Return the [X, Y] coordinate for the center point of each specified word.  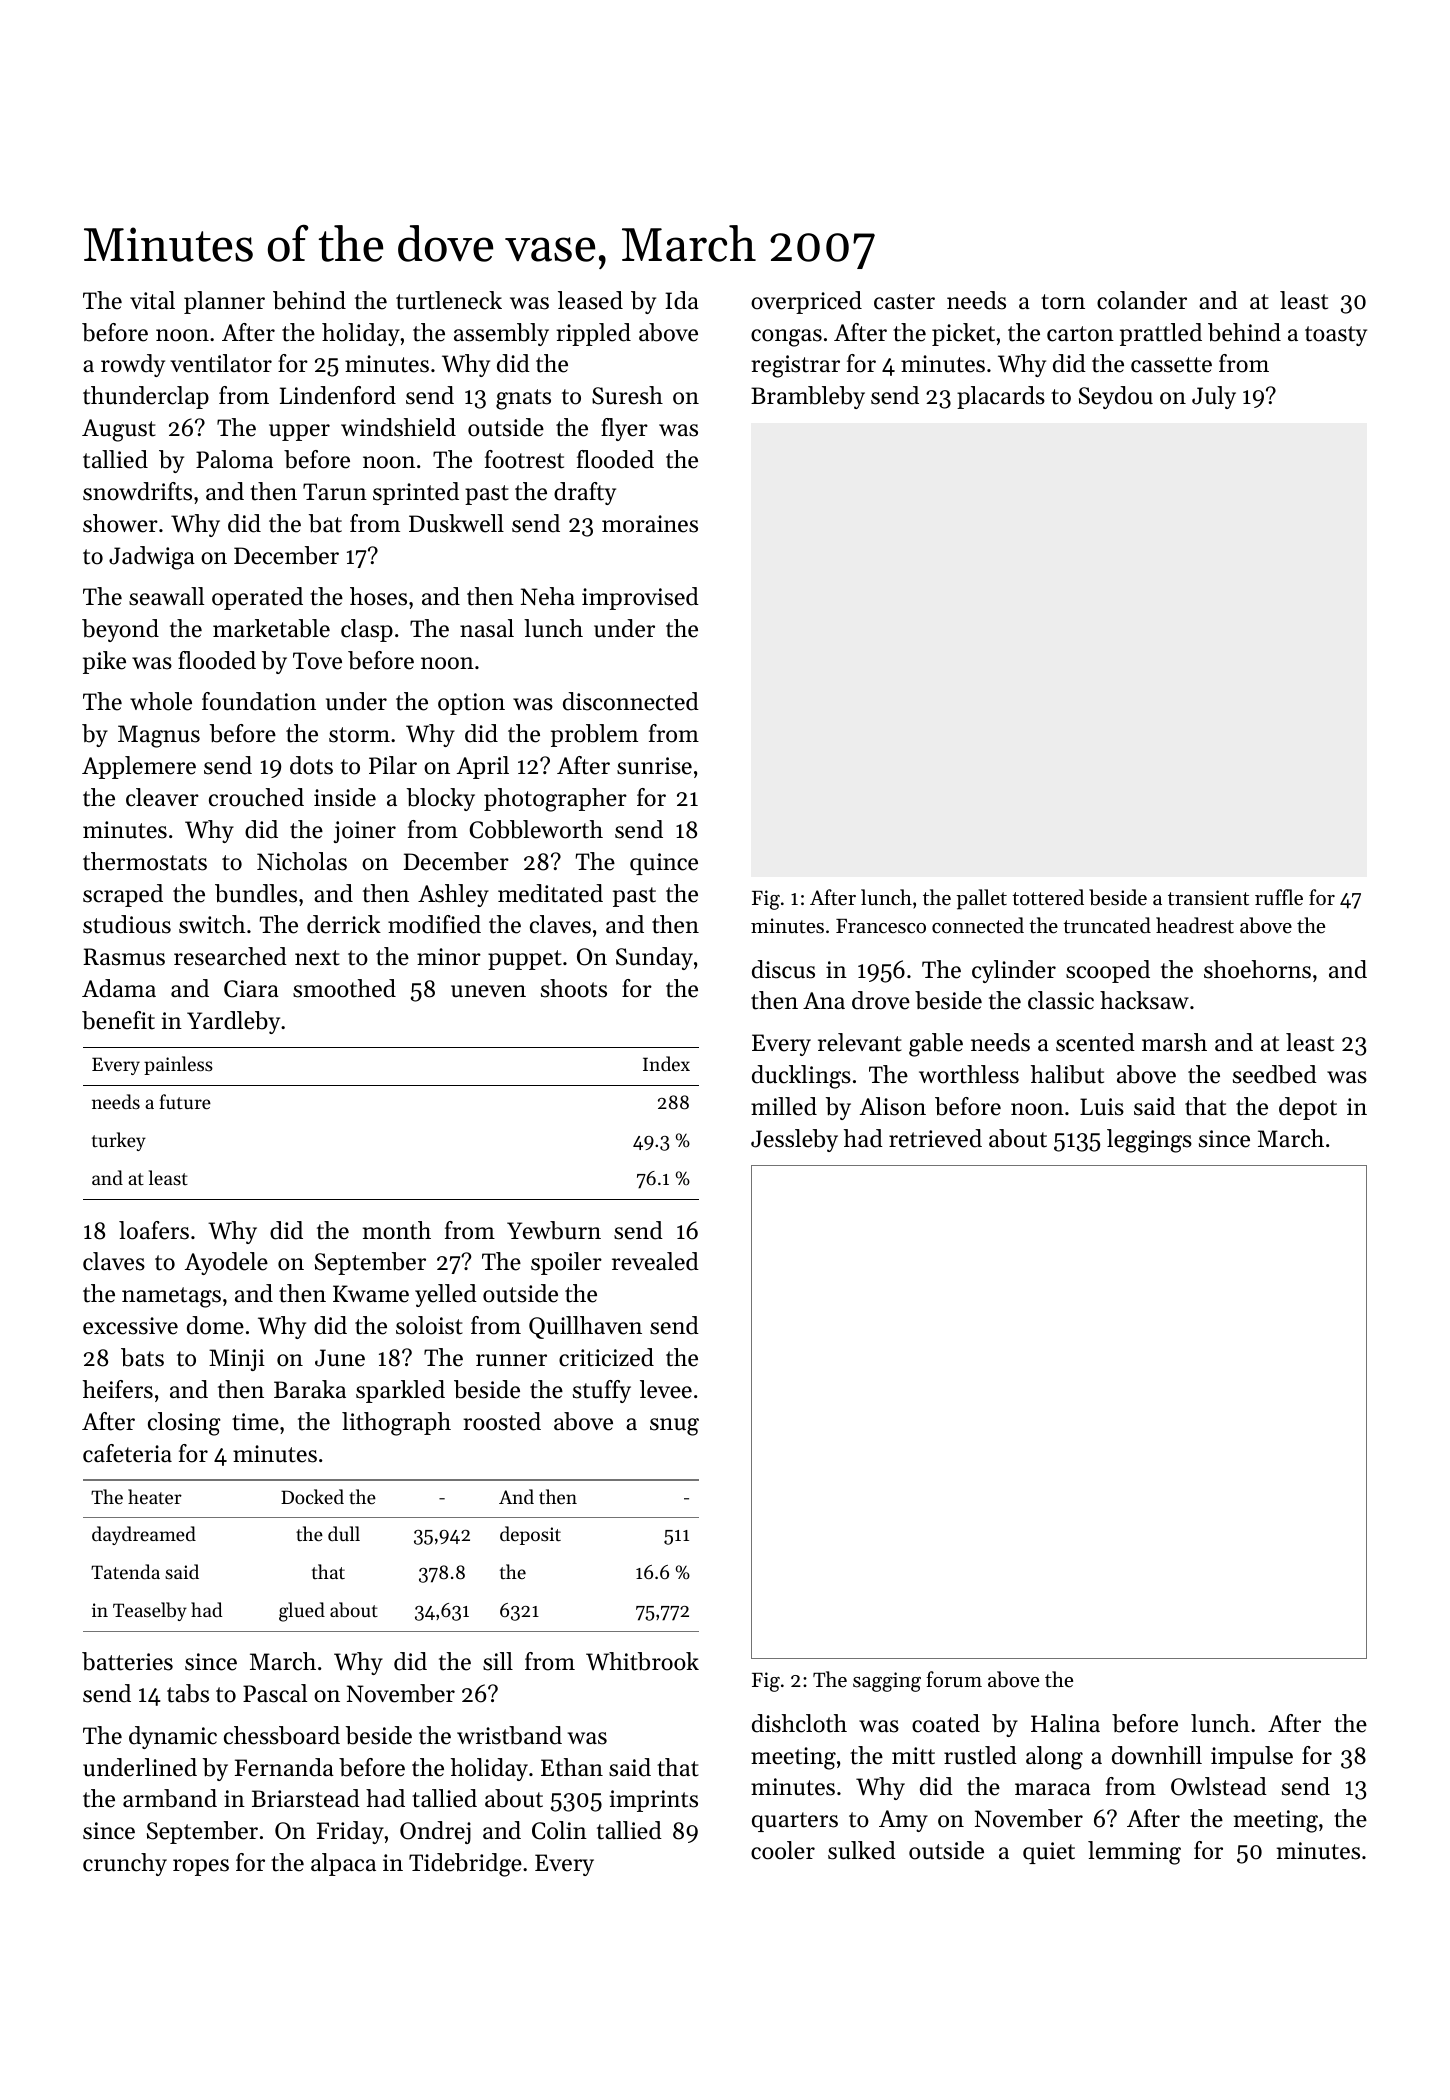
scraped [123, 895]
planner [224, 302]
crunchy [125, 1864]
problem [594, 735]
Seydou [1116, 397]
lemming [1134, 1853]
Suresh [627, 395]
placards [1001, 397]
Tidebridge [465, 1865]
